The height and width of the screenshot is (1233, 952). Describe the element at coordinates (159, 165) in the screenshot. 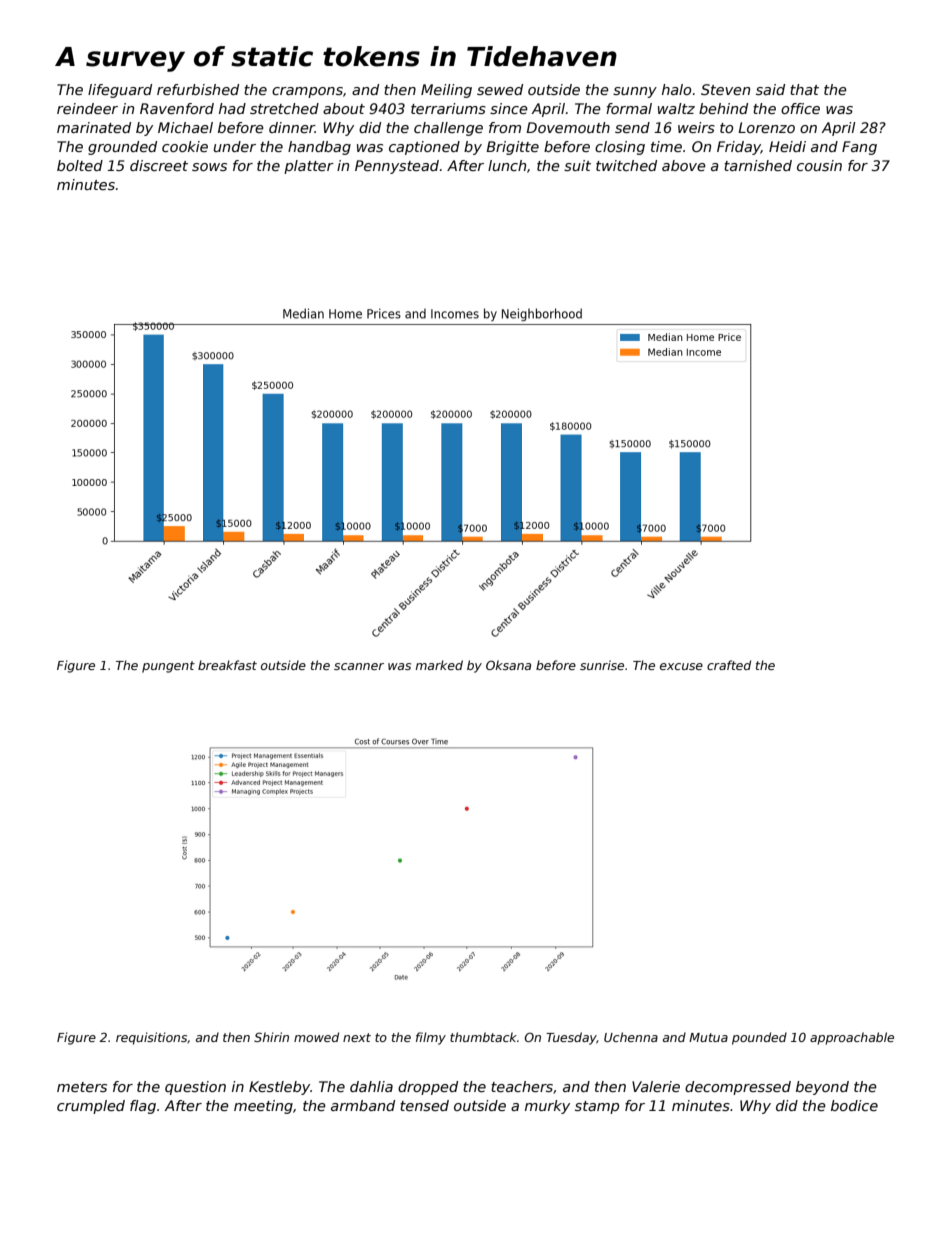

I see `discreet` at that location.
